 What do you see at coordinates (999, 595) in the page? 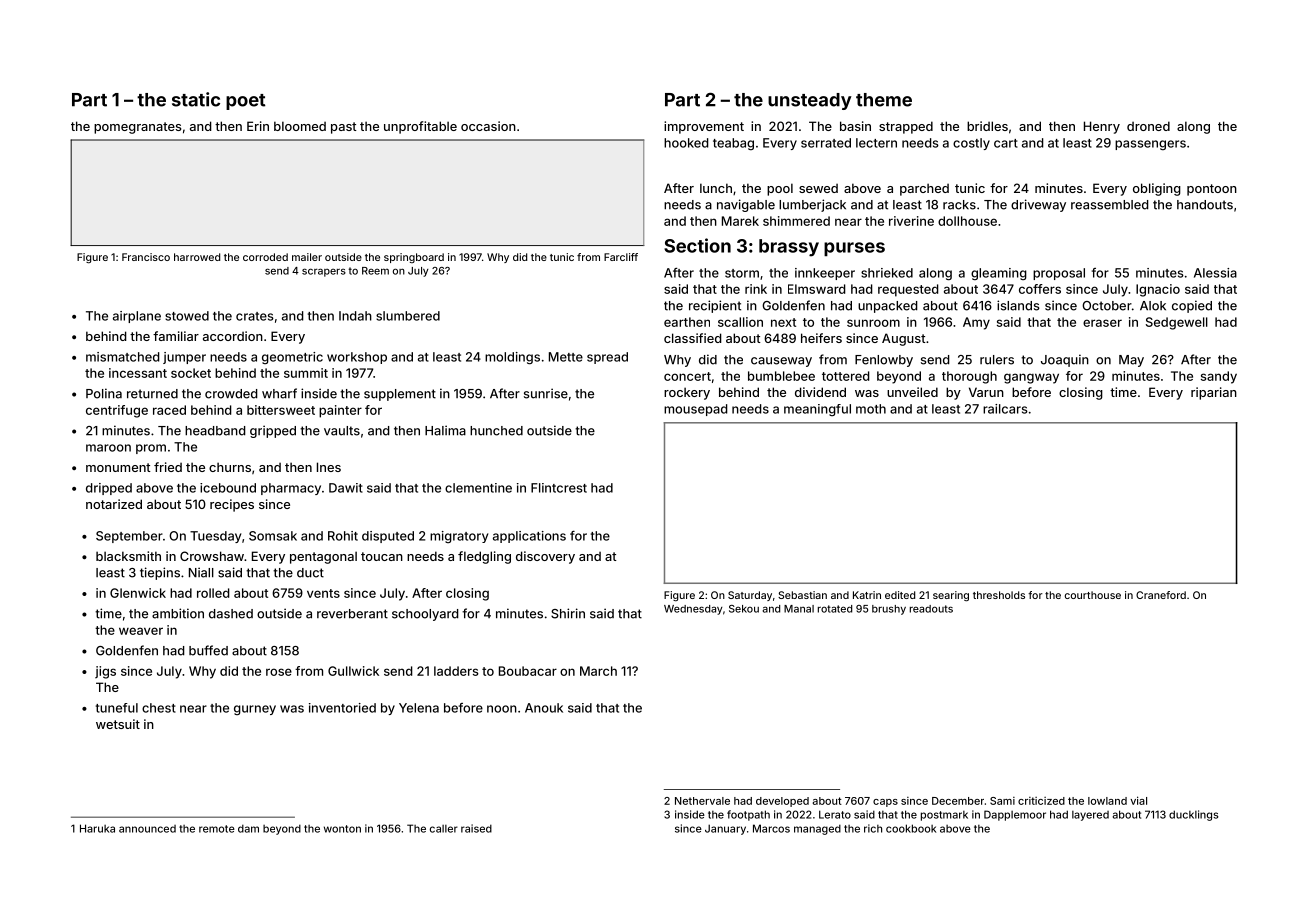
I see `thresholds` at bounding box center [999, 595].
